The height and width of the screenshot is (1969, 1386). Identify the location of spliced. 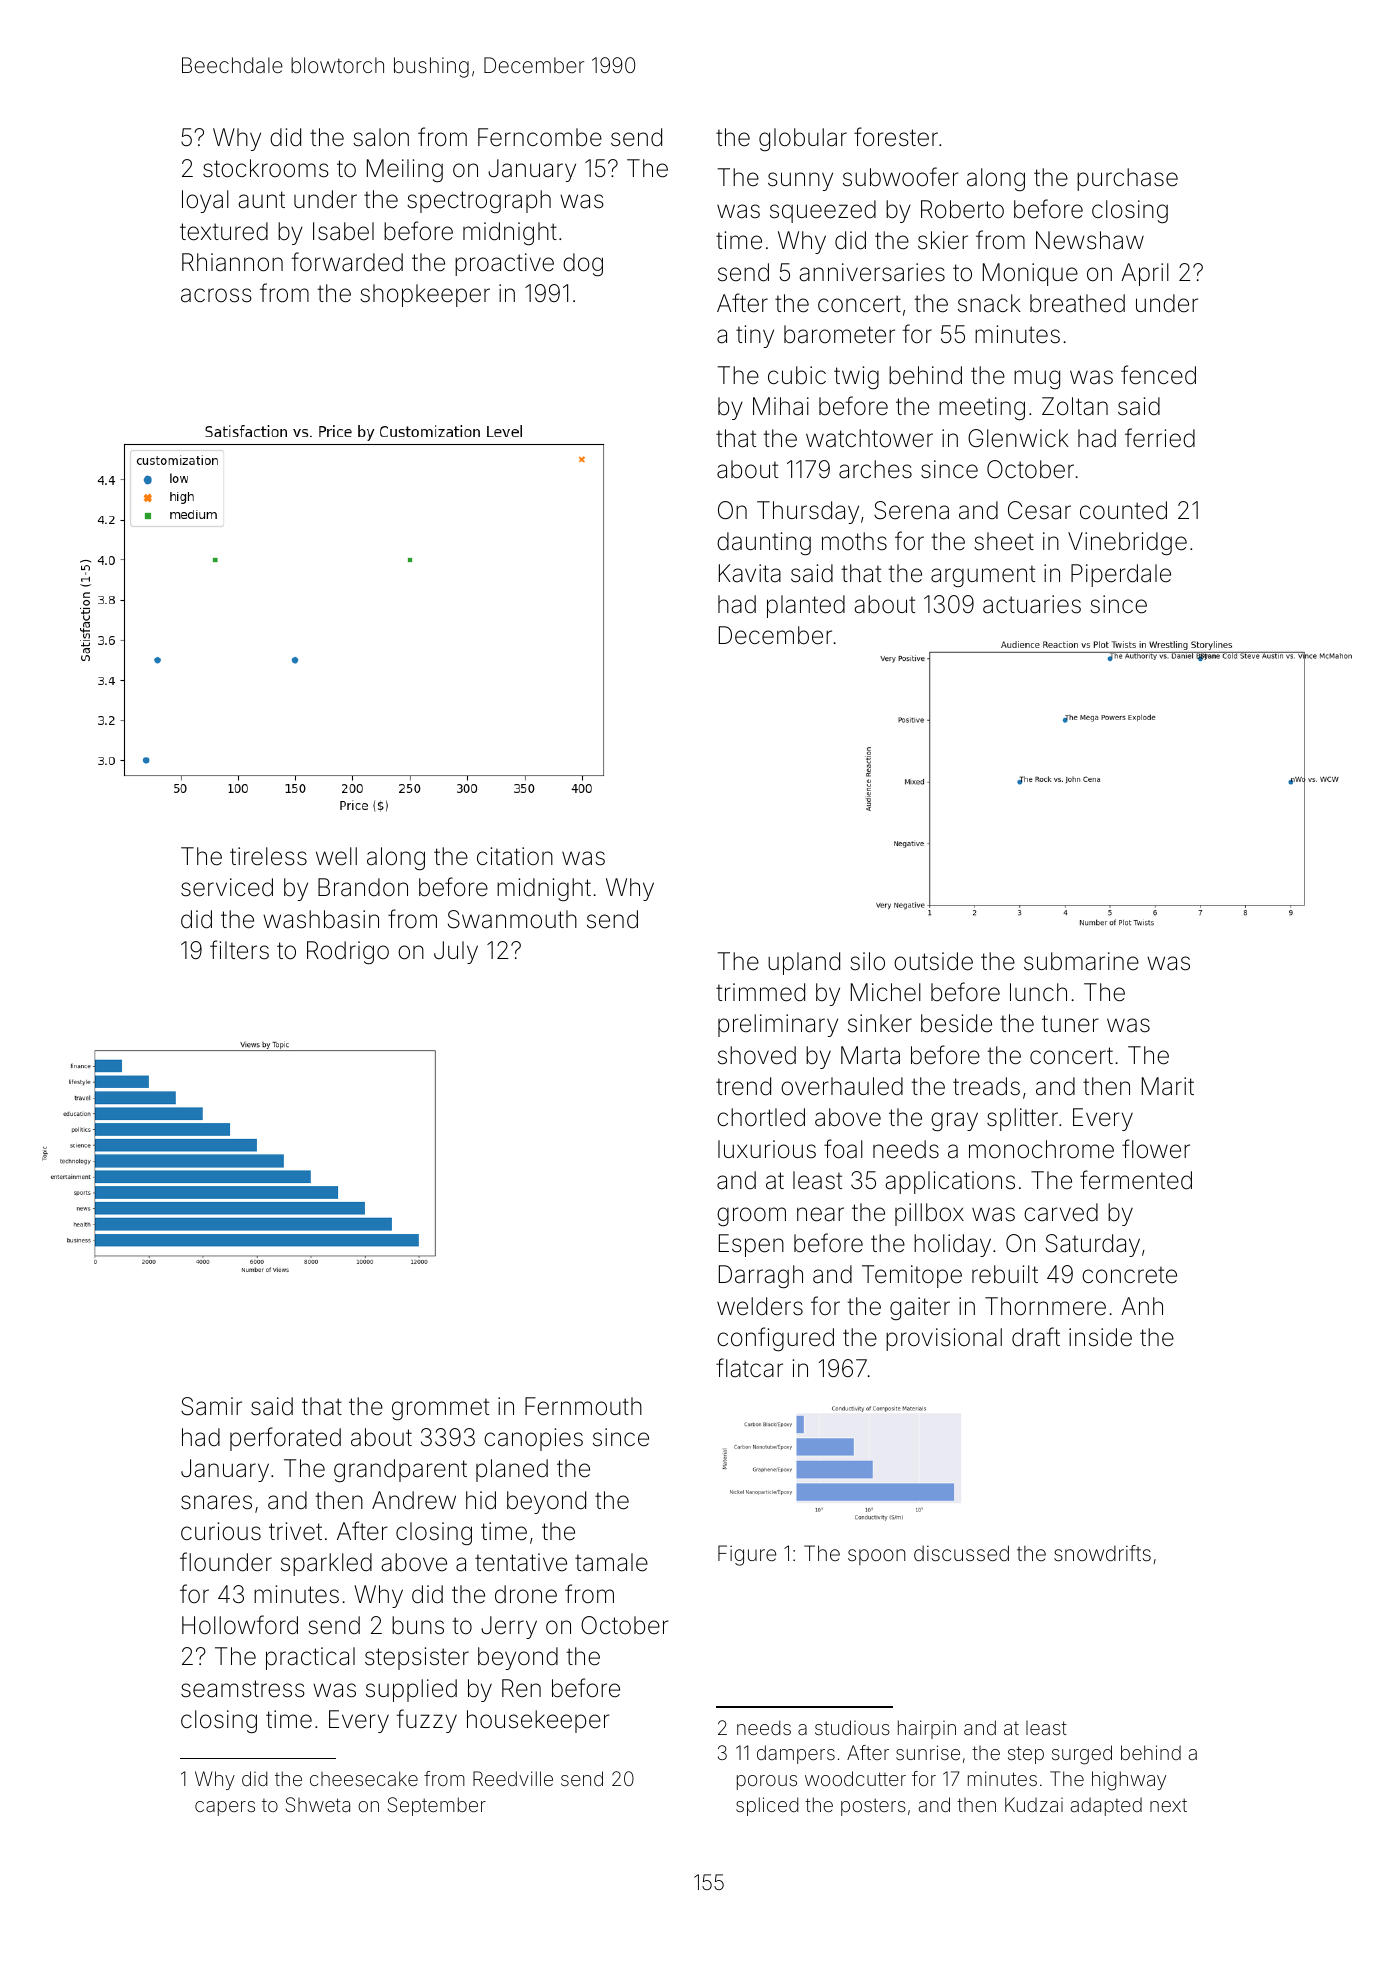
(767, 1806).
